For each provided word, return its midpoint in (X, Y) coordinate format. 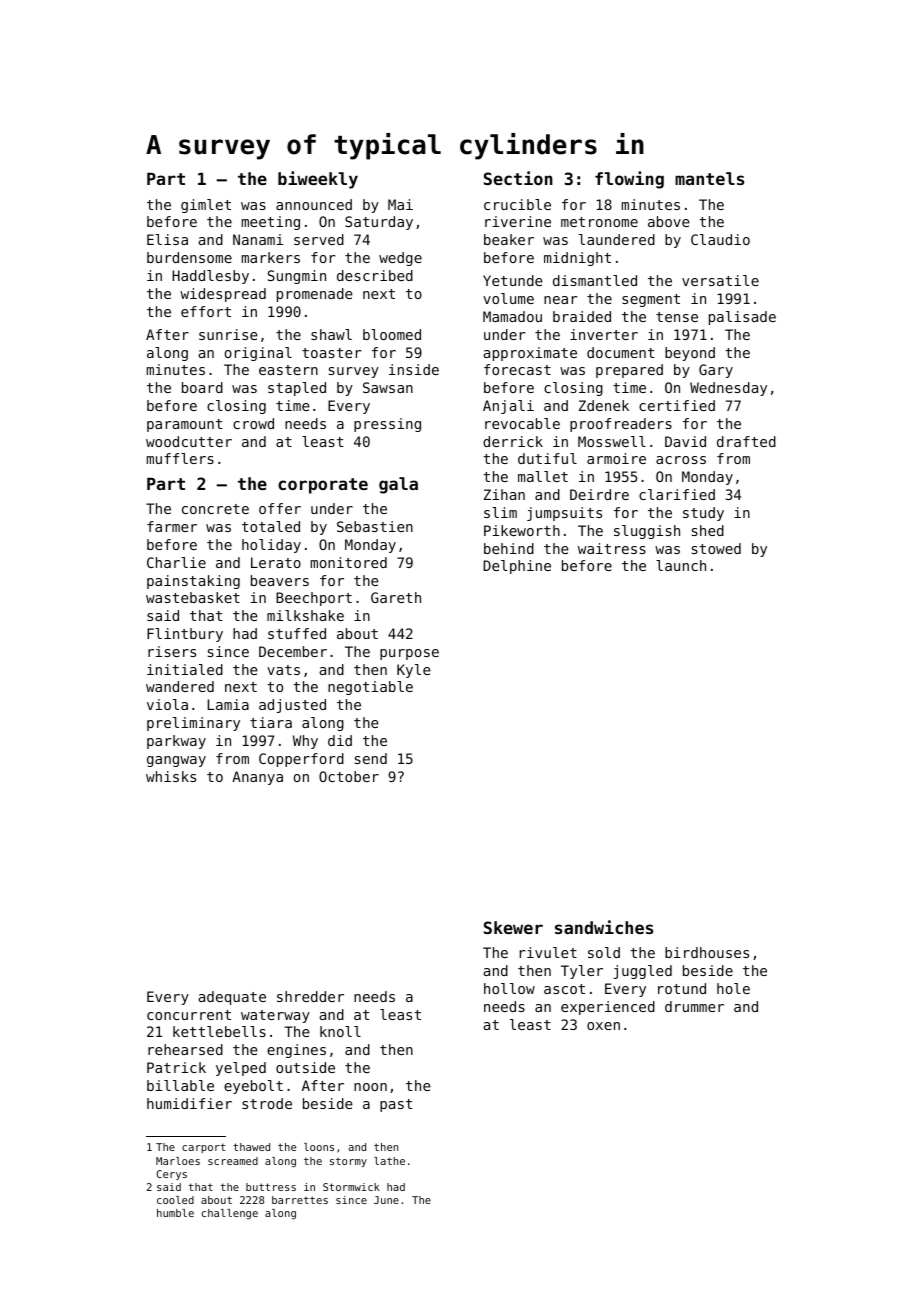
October (349, 776)
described (375, 275)
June (386, 1200)
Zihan (504, 494)
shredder (310, 996)
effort (206, 311)
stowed (716, 548)
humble (175, 1213)
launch (681, 565)
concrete (215, 509)
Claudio (720, 239)
